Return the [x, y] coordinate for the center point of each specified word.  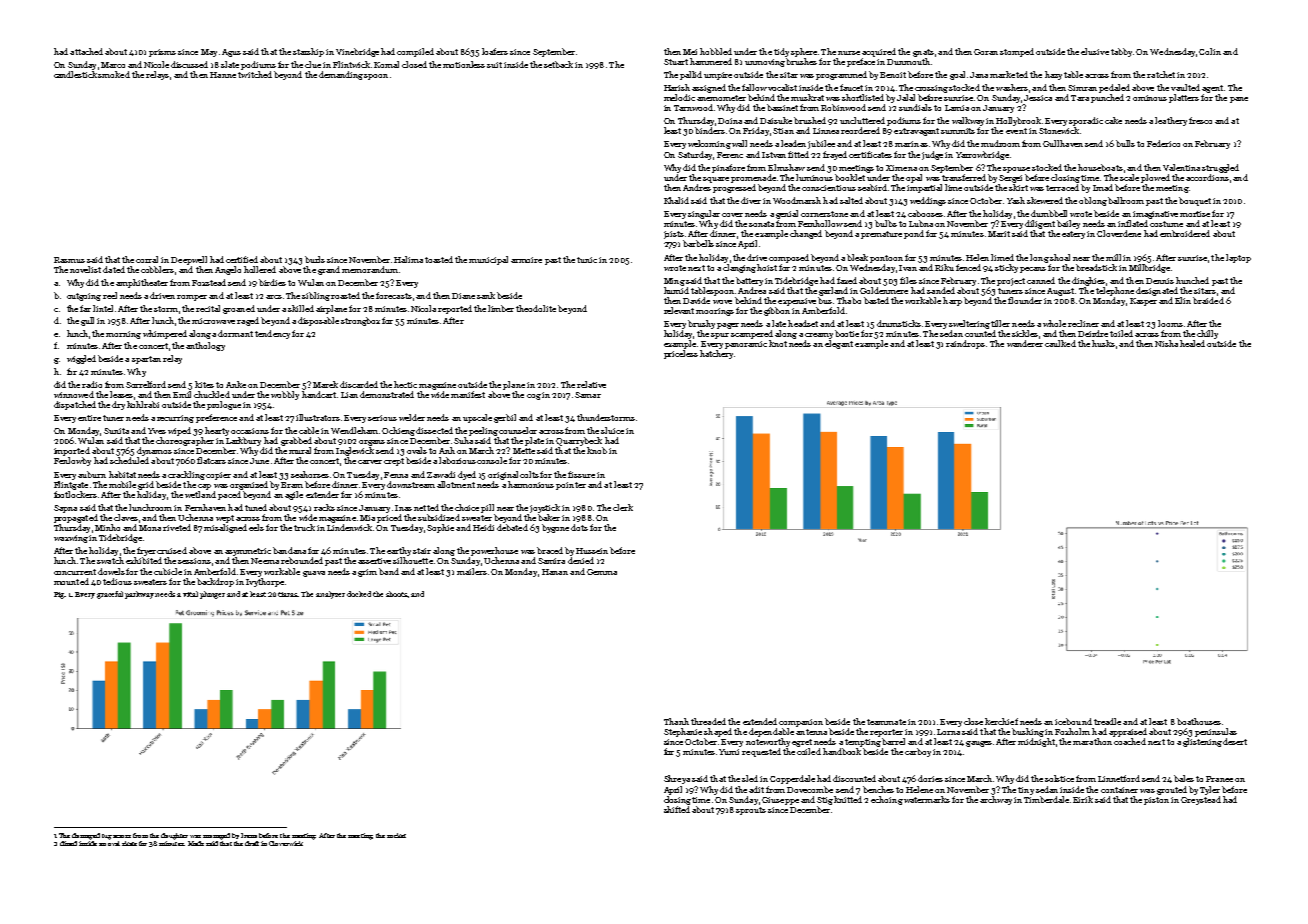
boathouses [1199, 721]
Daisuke [776, 120]
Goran [986, 52]
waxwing [71, 539]
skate [129, 843]
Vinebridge [357, 52]
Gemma [602, 572]
